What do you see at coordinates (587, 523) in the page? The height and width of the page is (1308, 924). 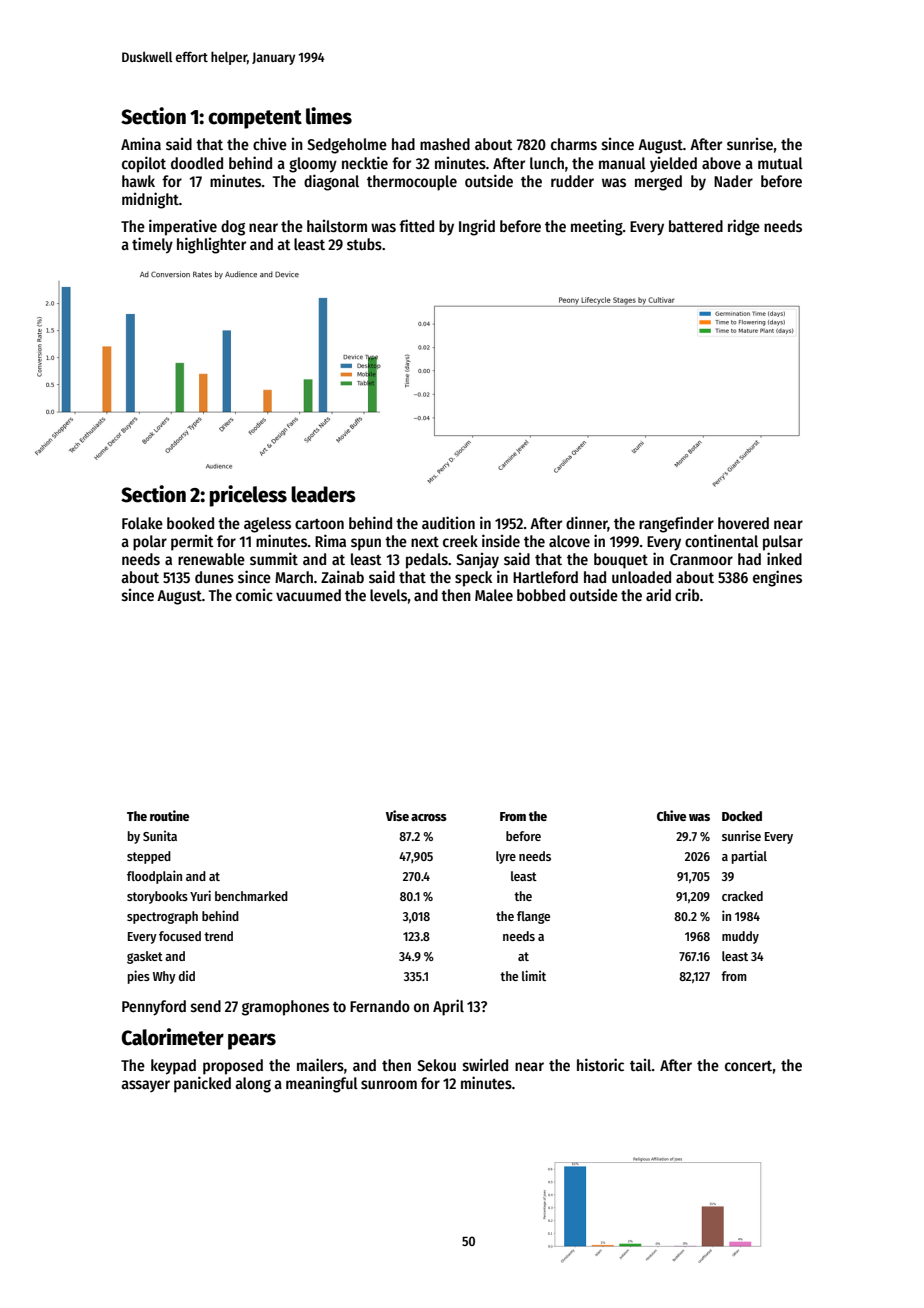 I see `dinner` at bounding box center [587, 523].
